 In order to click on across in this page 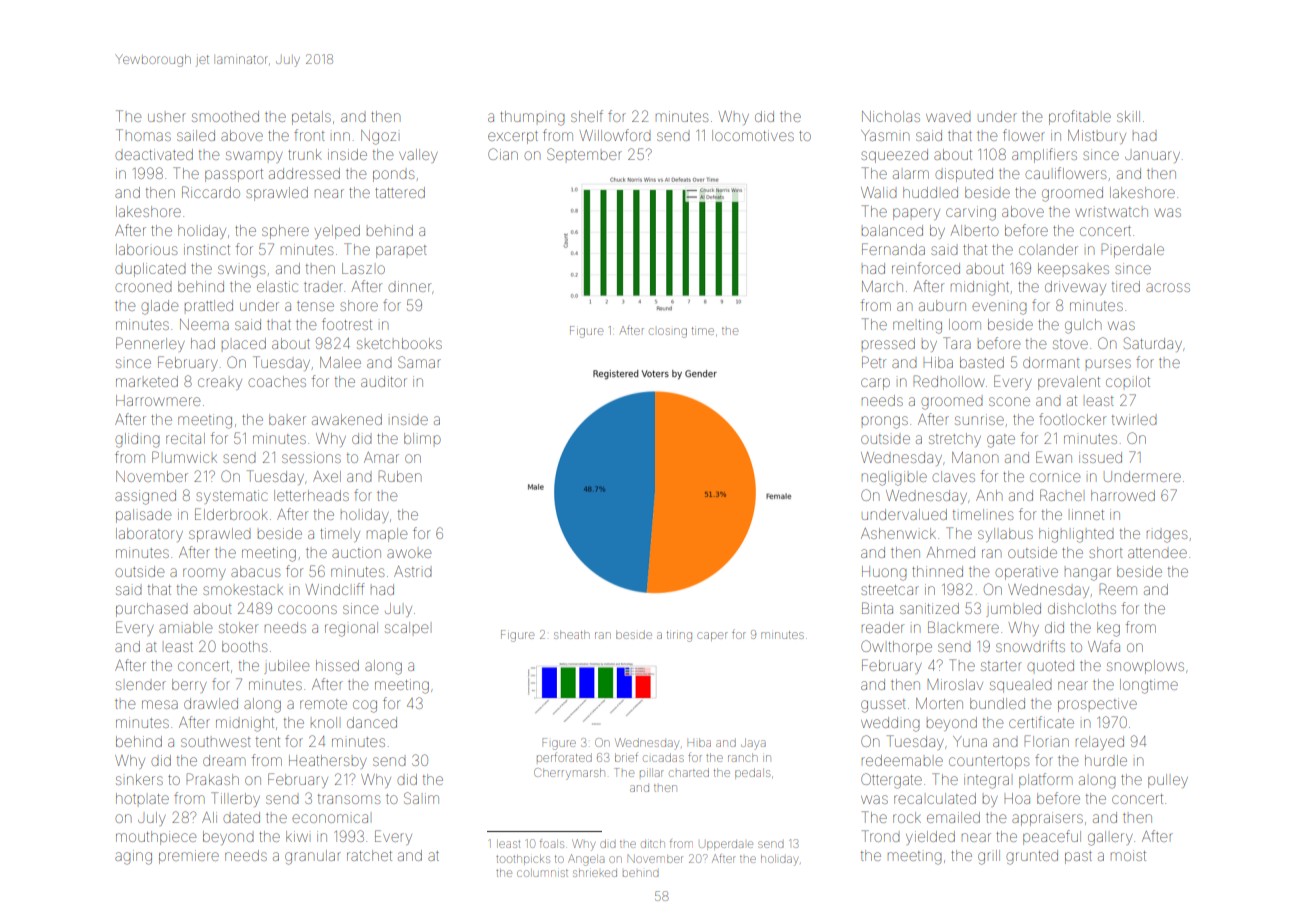, I will do `click(1168, 287)`.
